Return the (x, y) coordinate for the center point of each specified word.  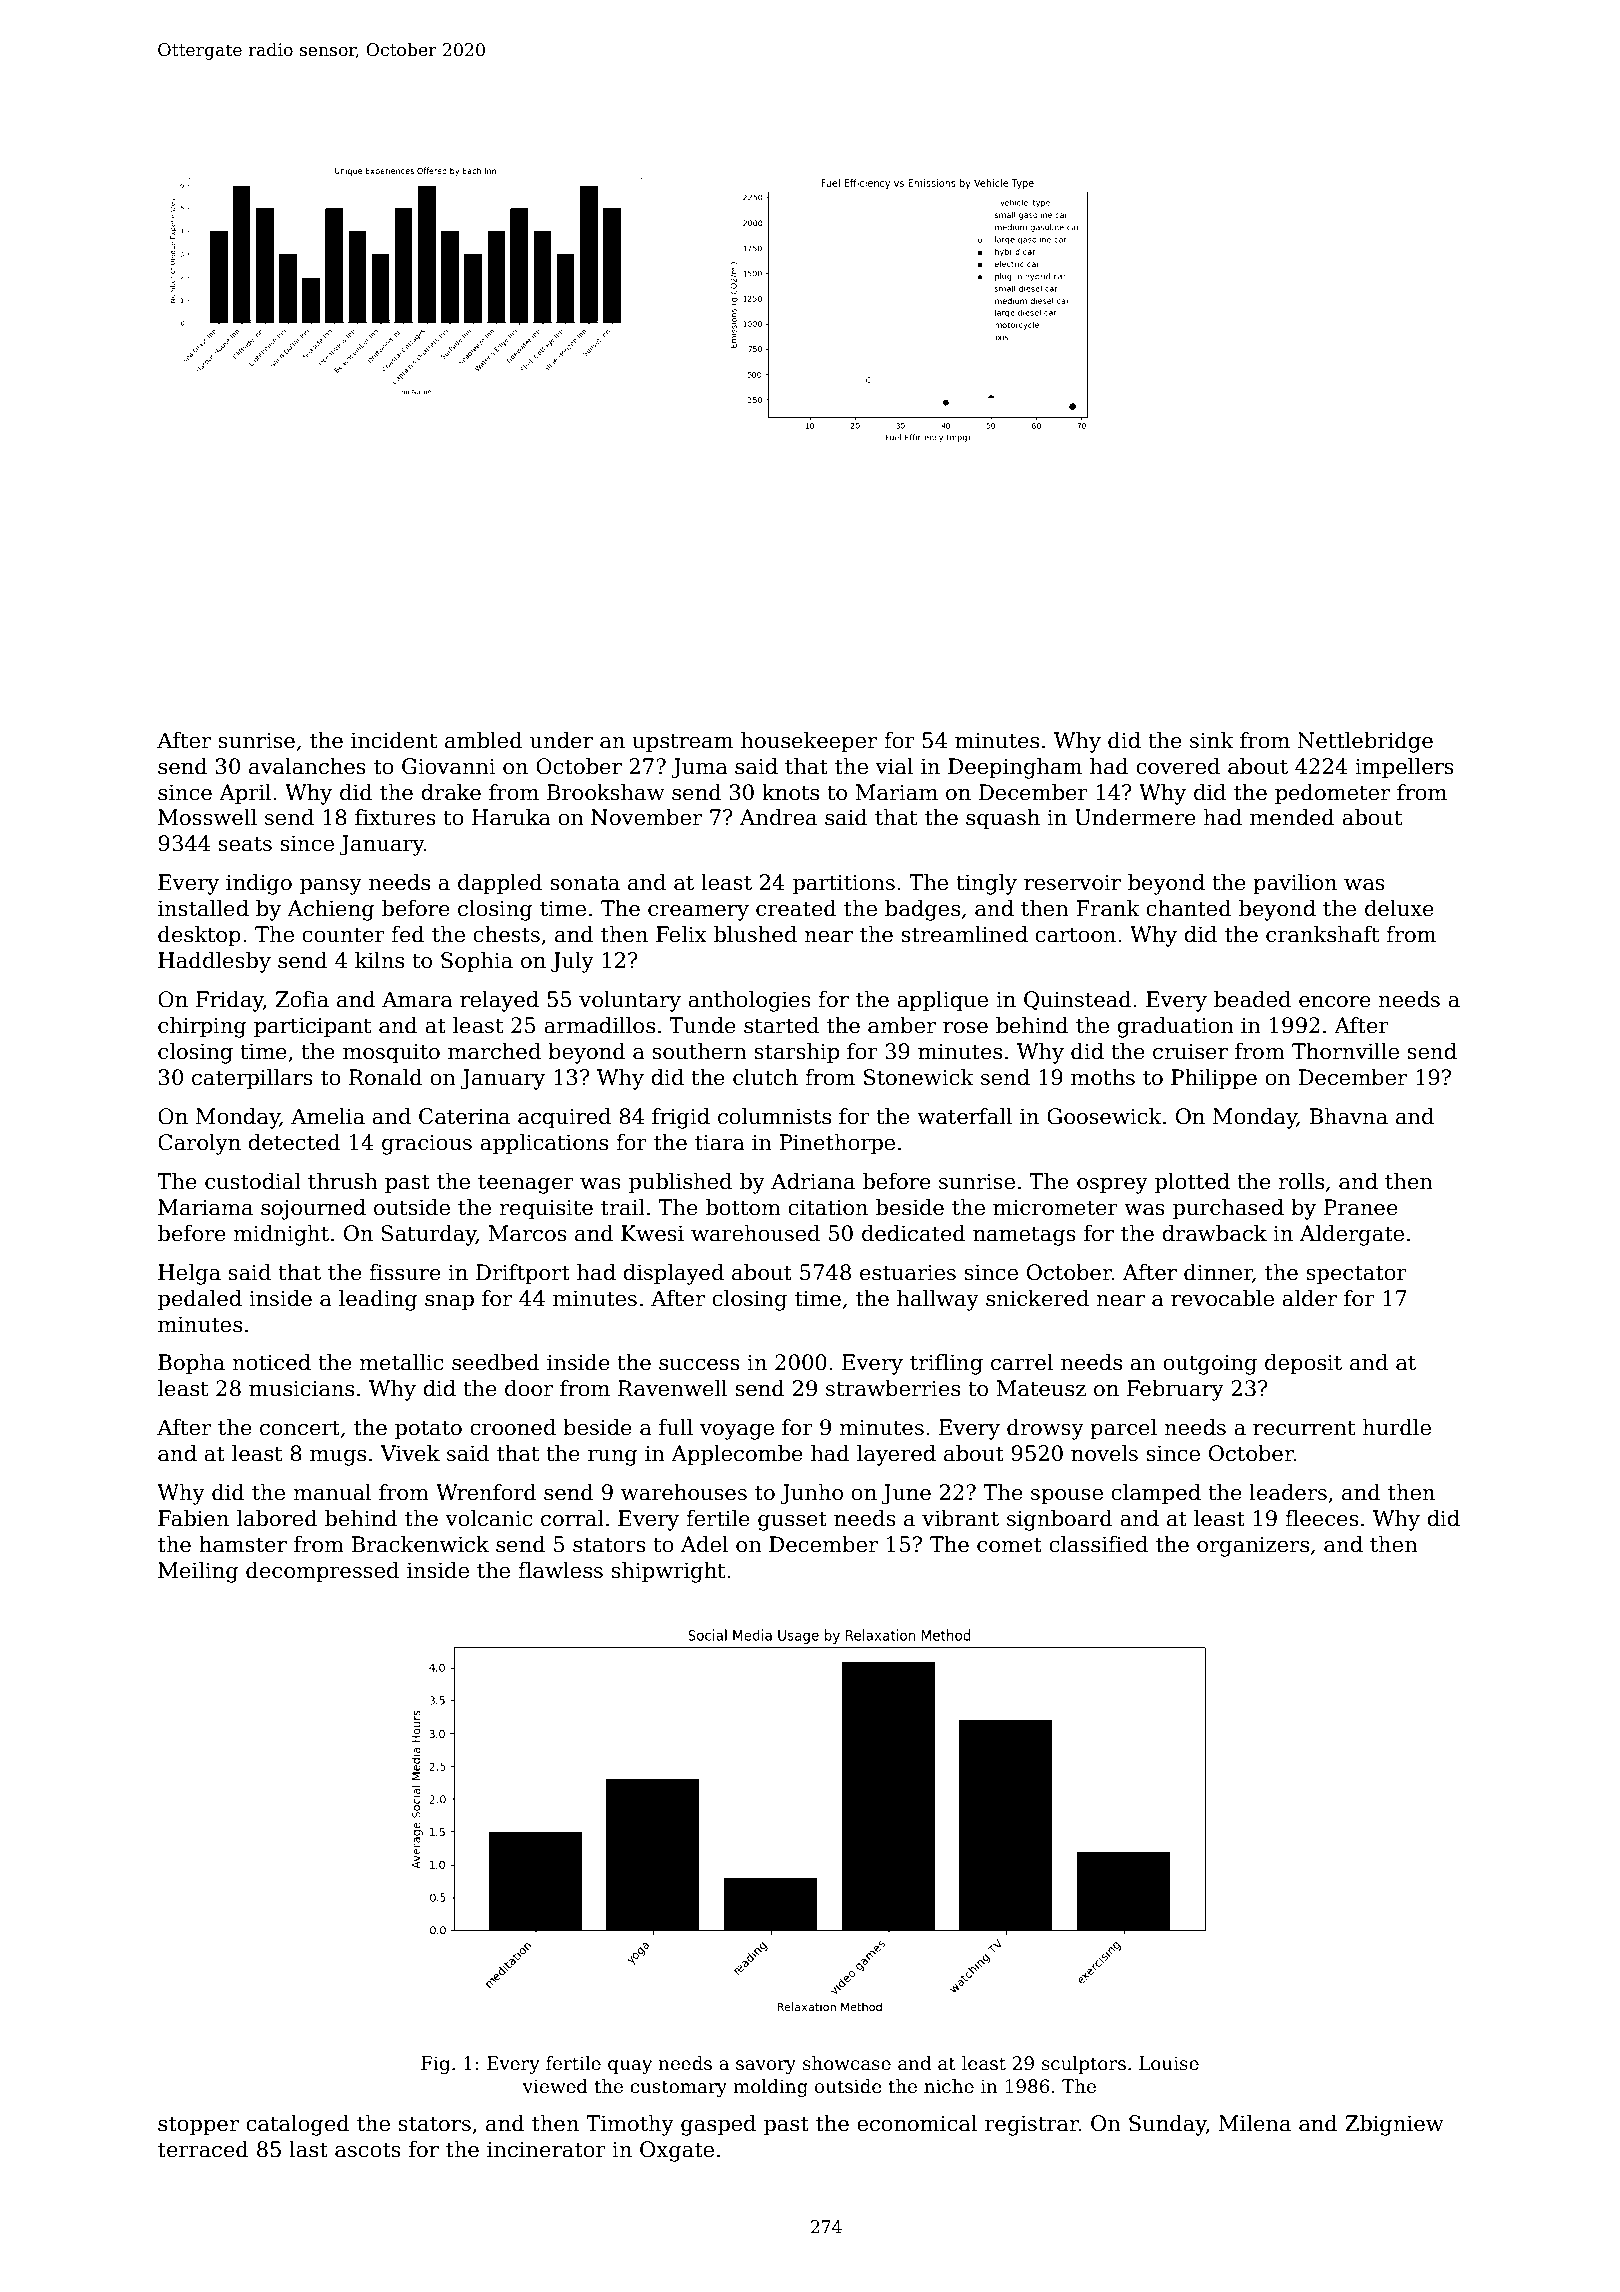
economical (917, 2123)
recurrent (1304, 1428)
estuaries (908, 1272)
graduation (1175, 1027)
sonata (585, 883)
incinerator (546, 2149)
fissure (405, 1272)
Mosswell (207, 817)
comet (1009, 1545)
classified (1098, 1544)
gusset (792, 1521)
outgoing (1210, 1364)
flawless (560, 1570)
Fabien (193, 1518)
